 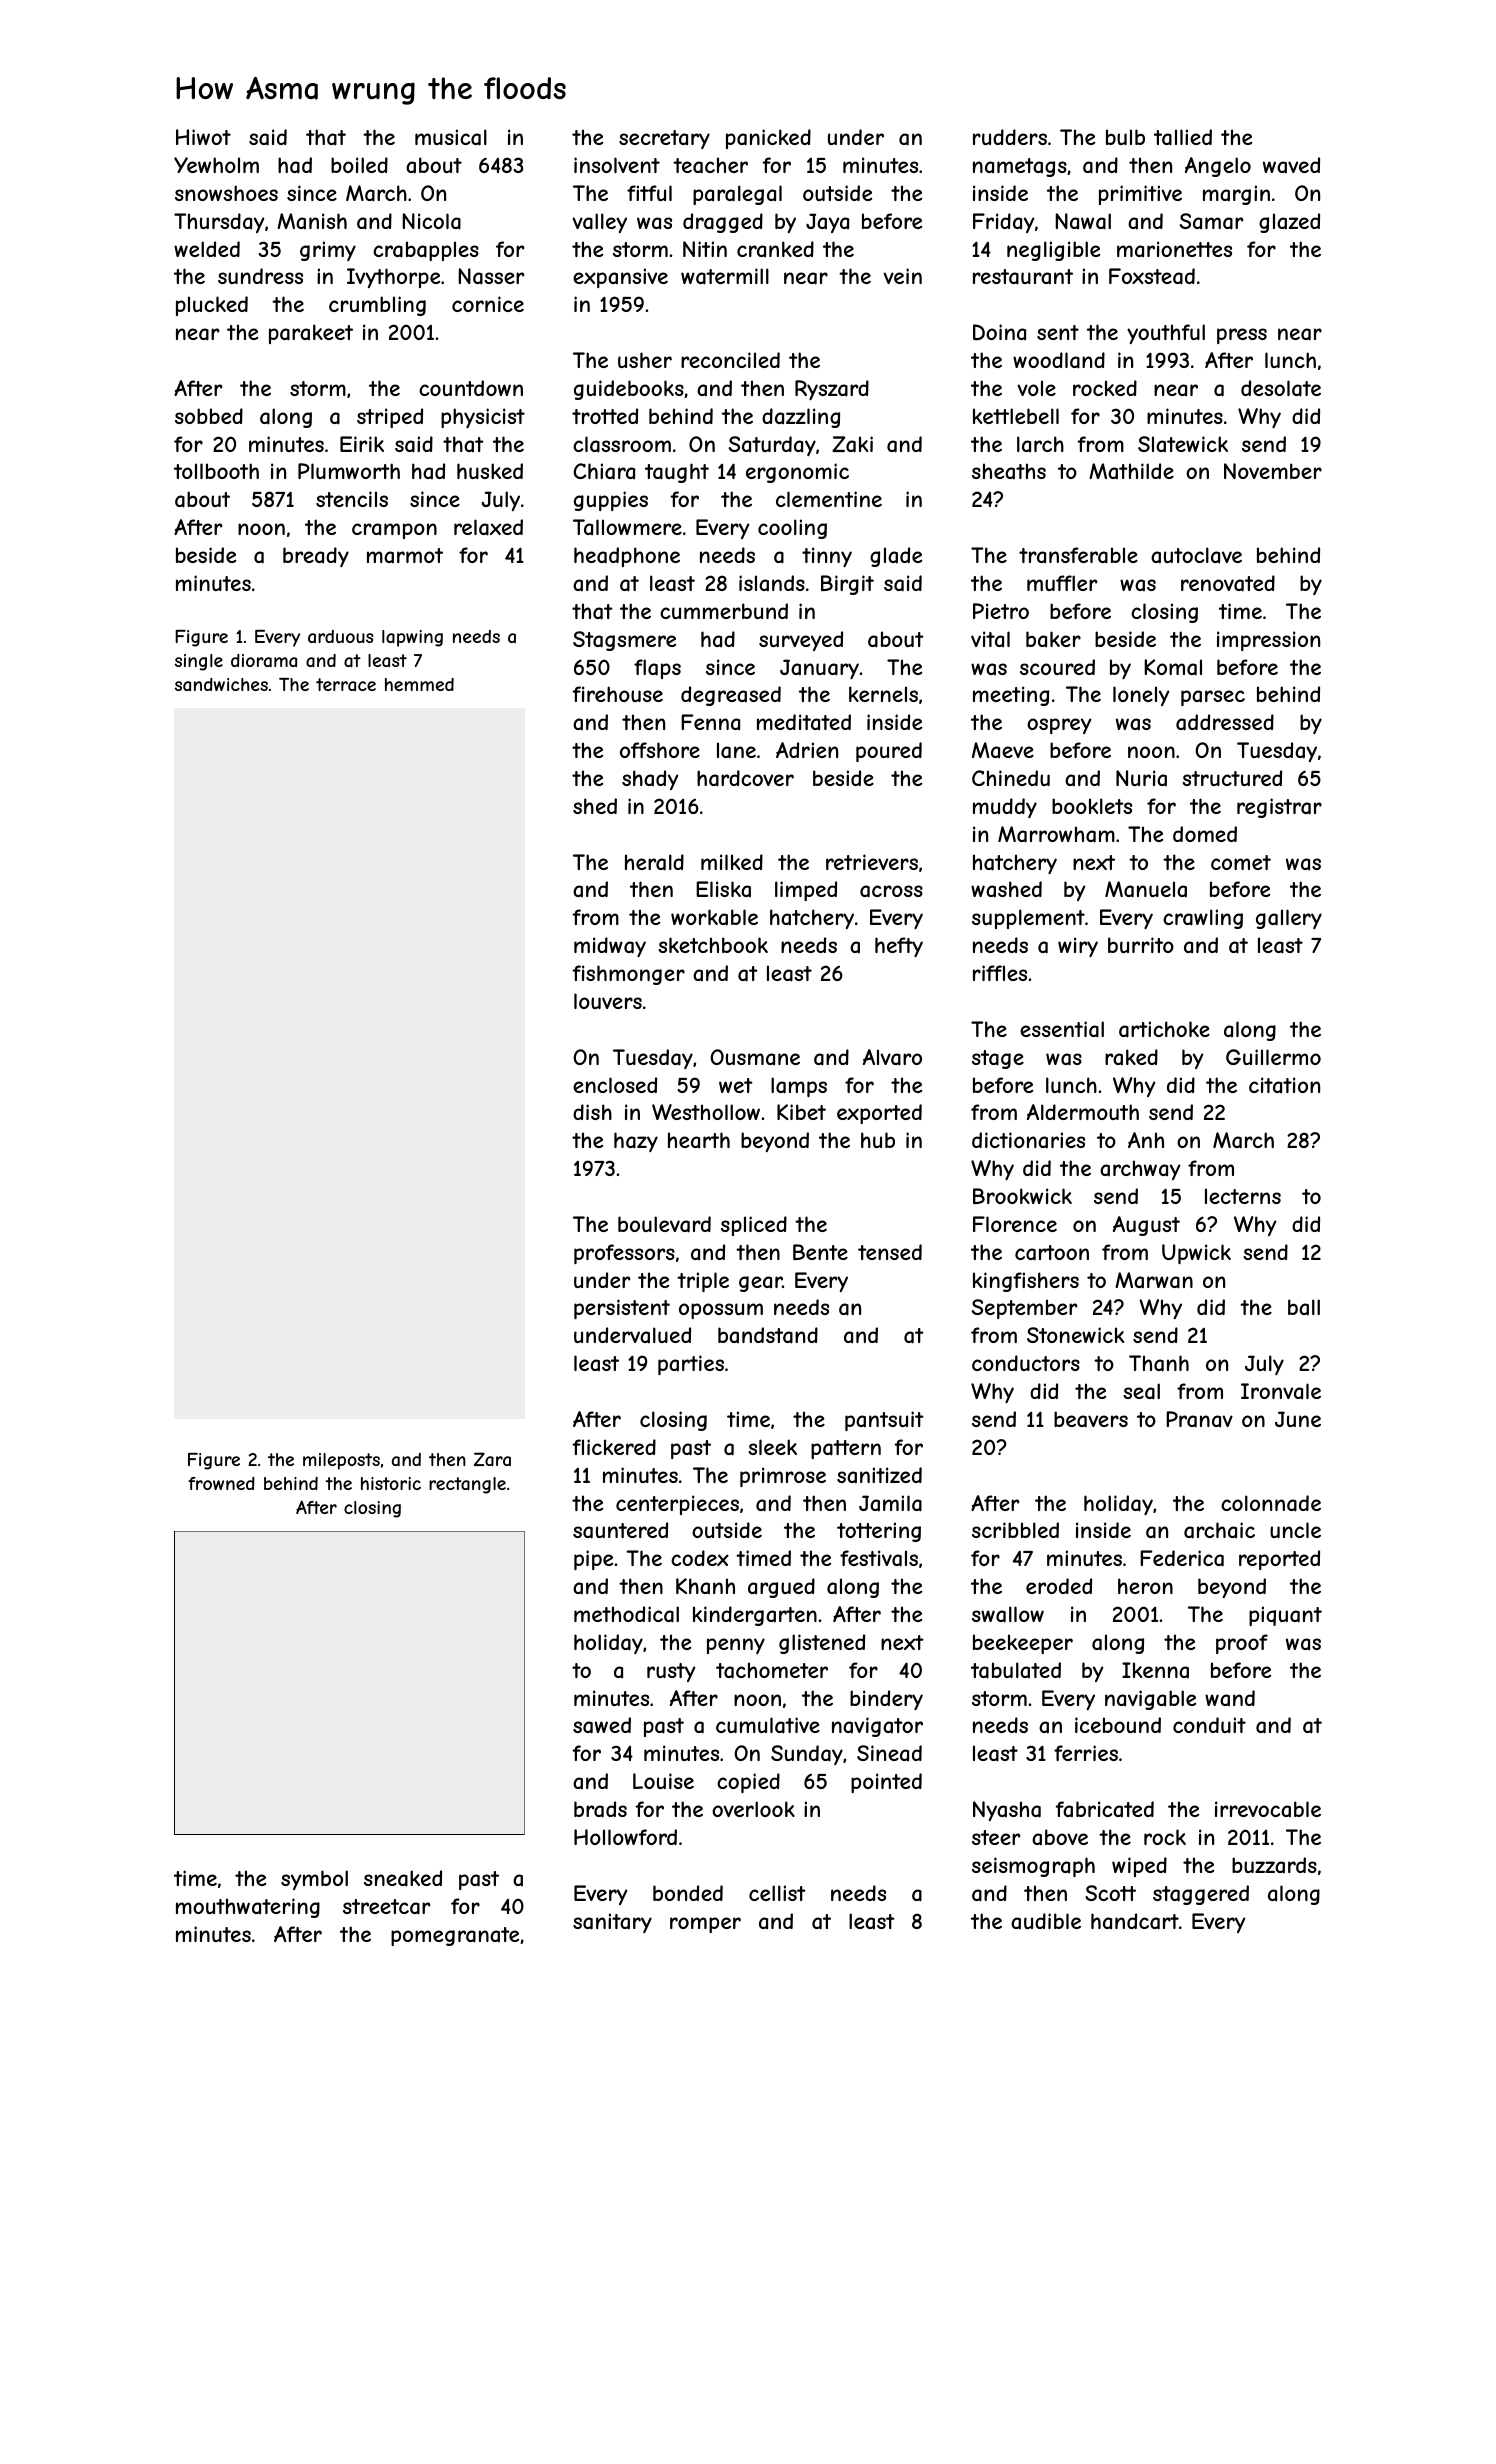 What do you see at coordinates (721, 1311) in the document?
I see `opossum` at bounding box center [721, 1311].
